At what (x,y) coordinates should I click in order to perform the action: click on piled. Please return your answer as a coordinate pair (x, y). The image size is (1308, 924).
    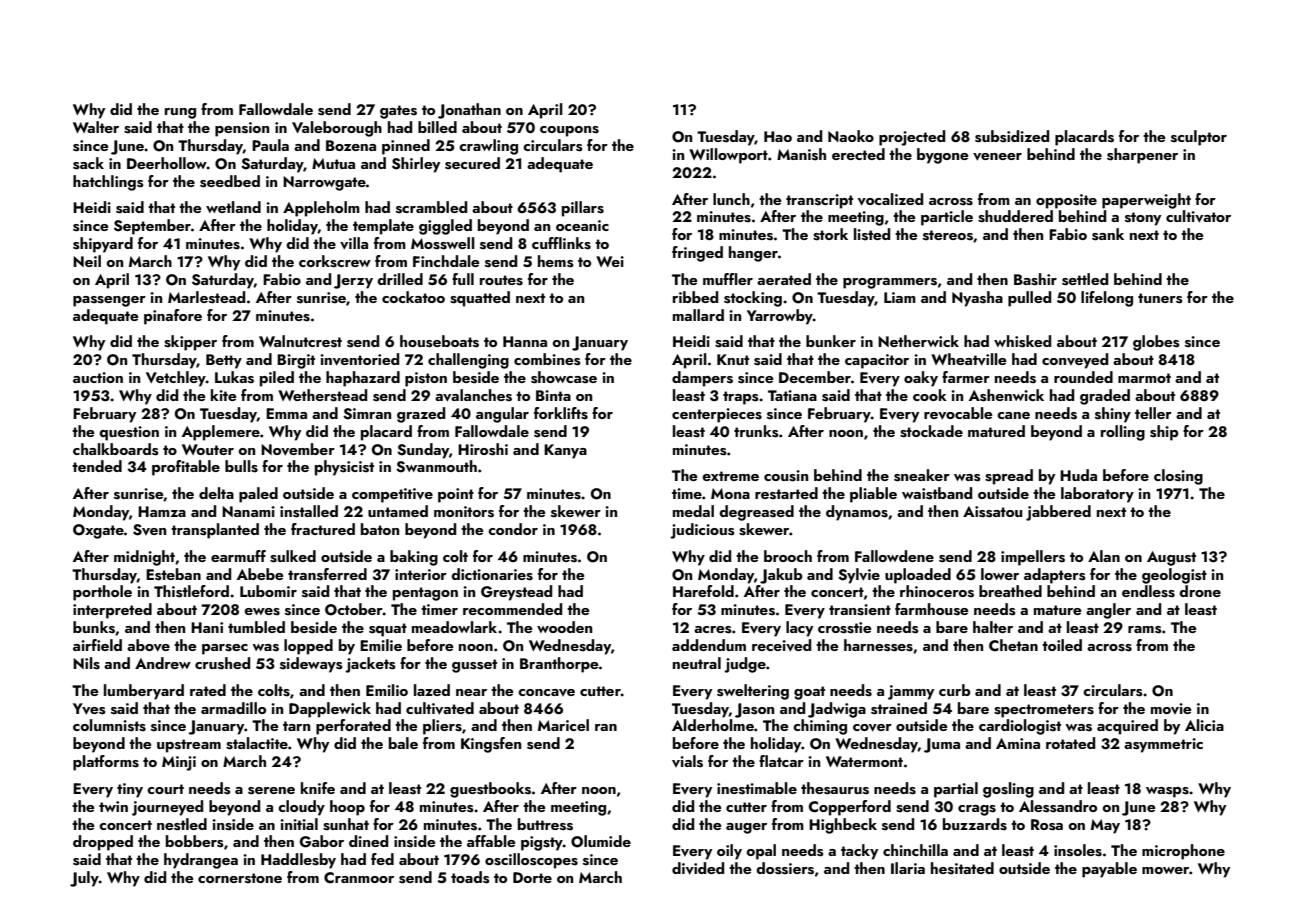
    Looking at the image, I should click on (277, 379).
